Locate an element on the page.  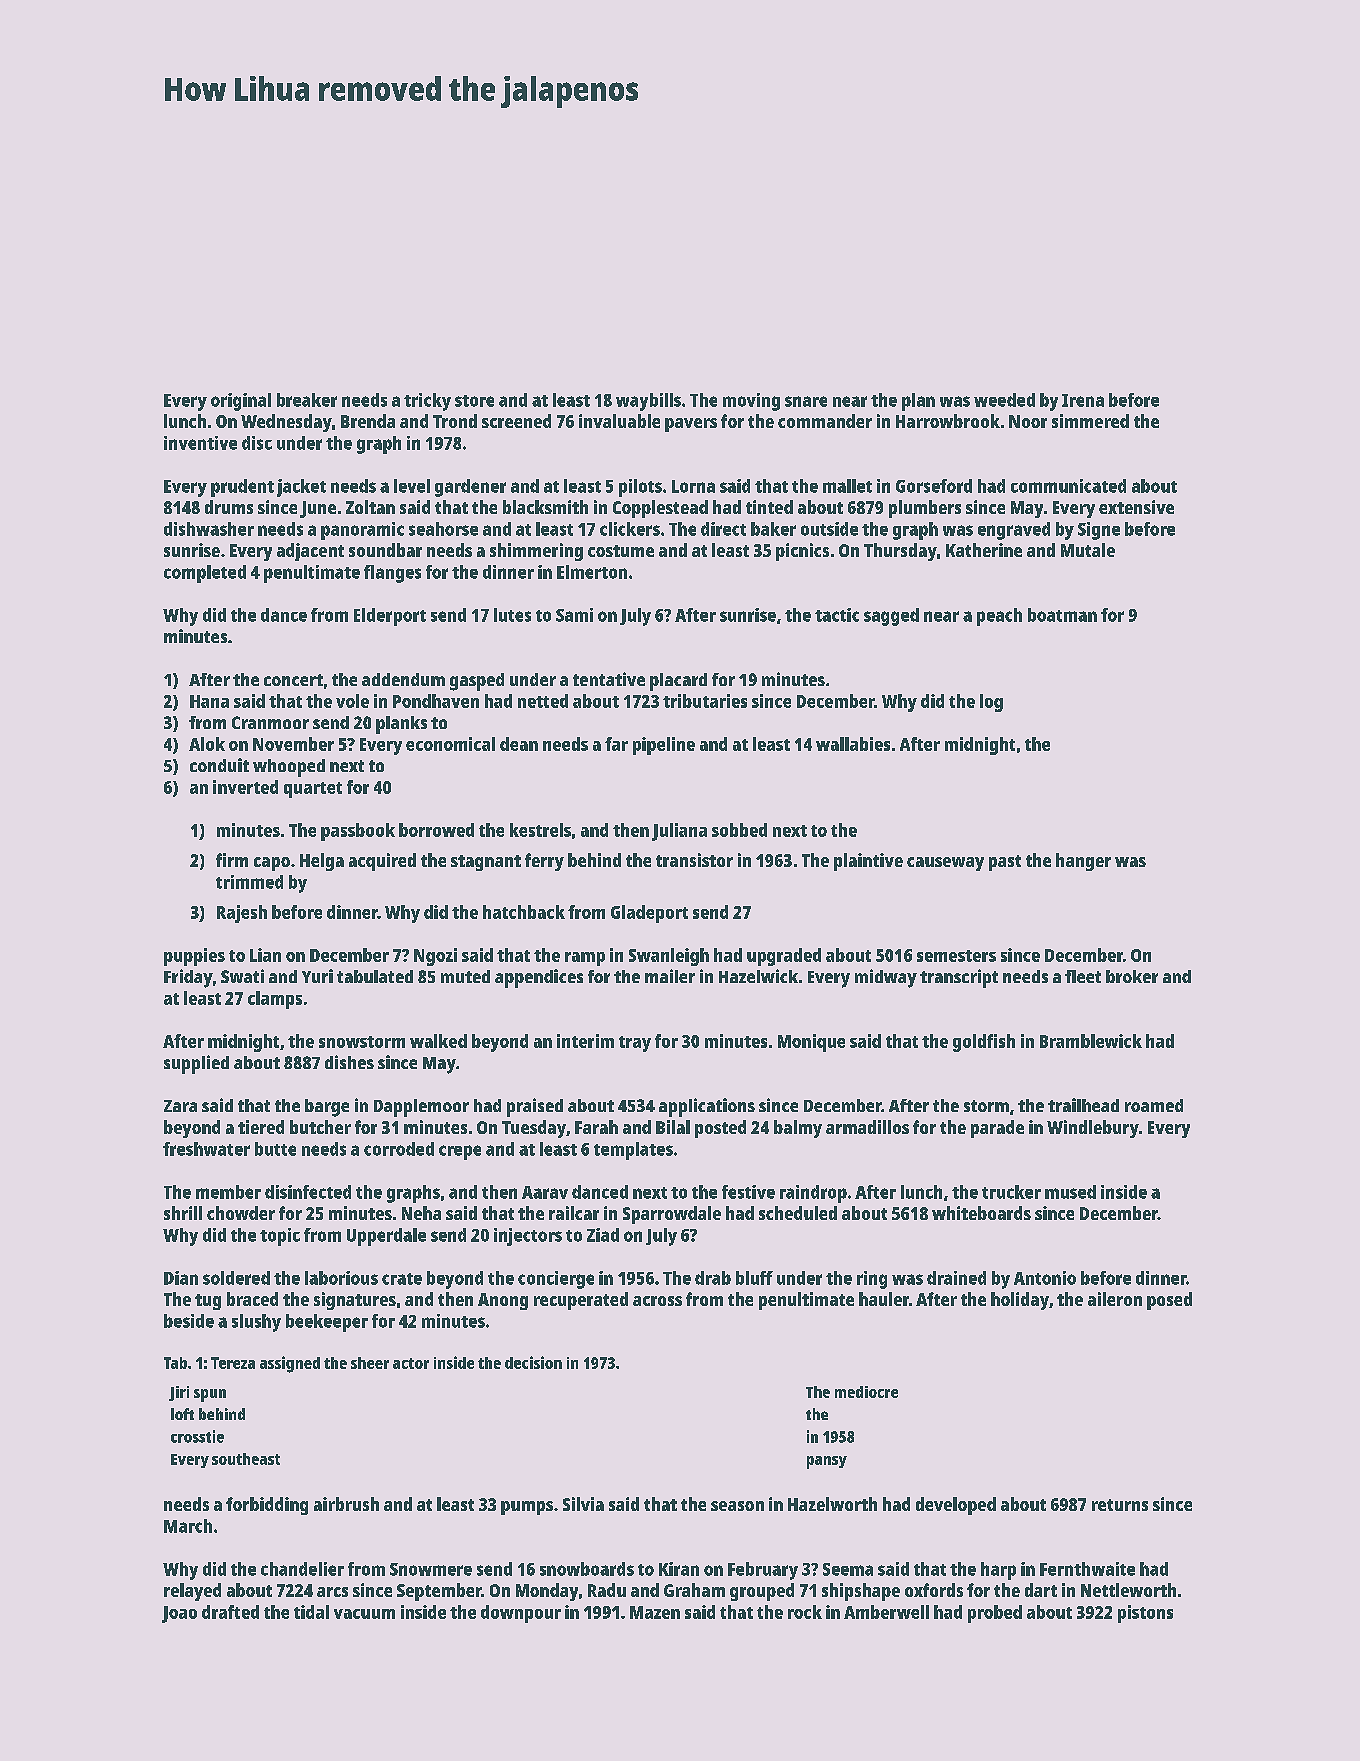
Rajesh is located at coordinates (242, 914).
